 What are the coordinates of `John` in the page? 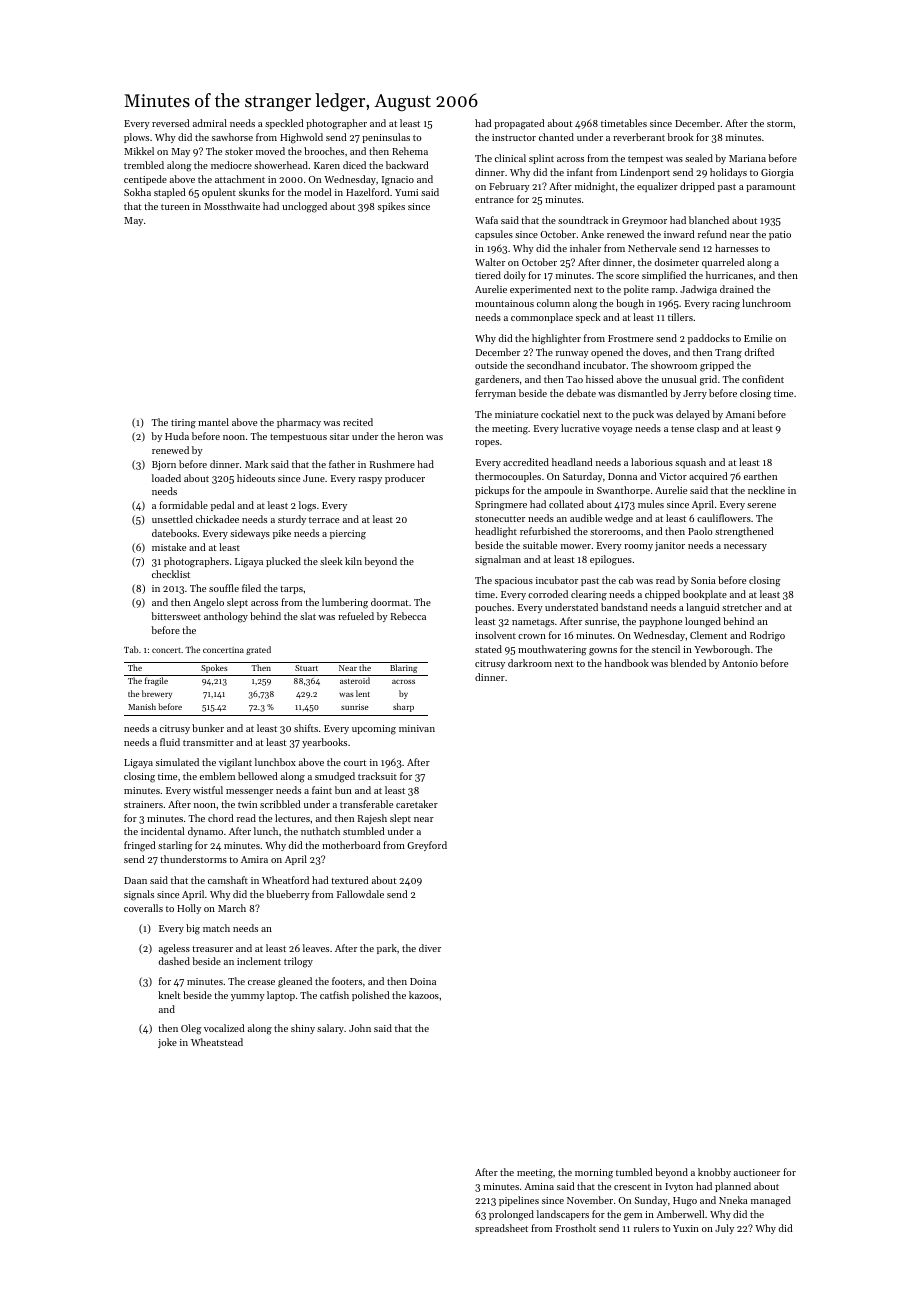 It's located at (360, 1028).
